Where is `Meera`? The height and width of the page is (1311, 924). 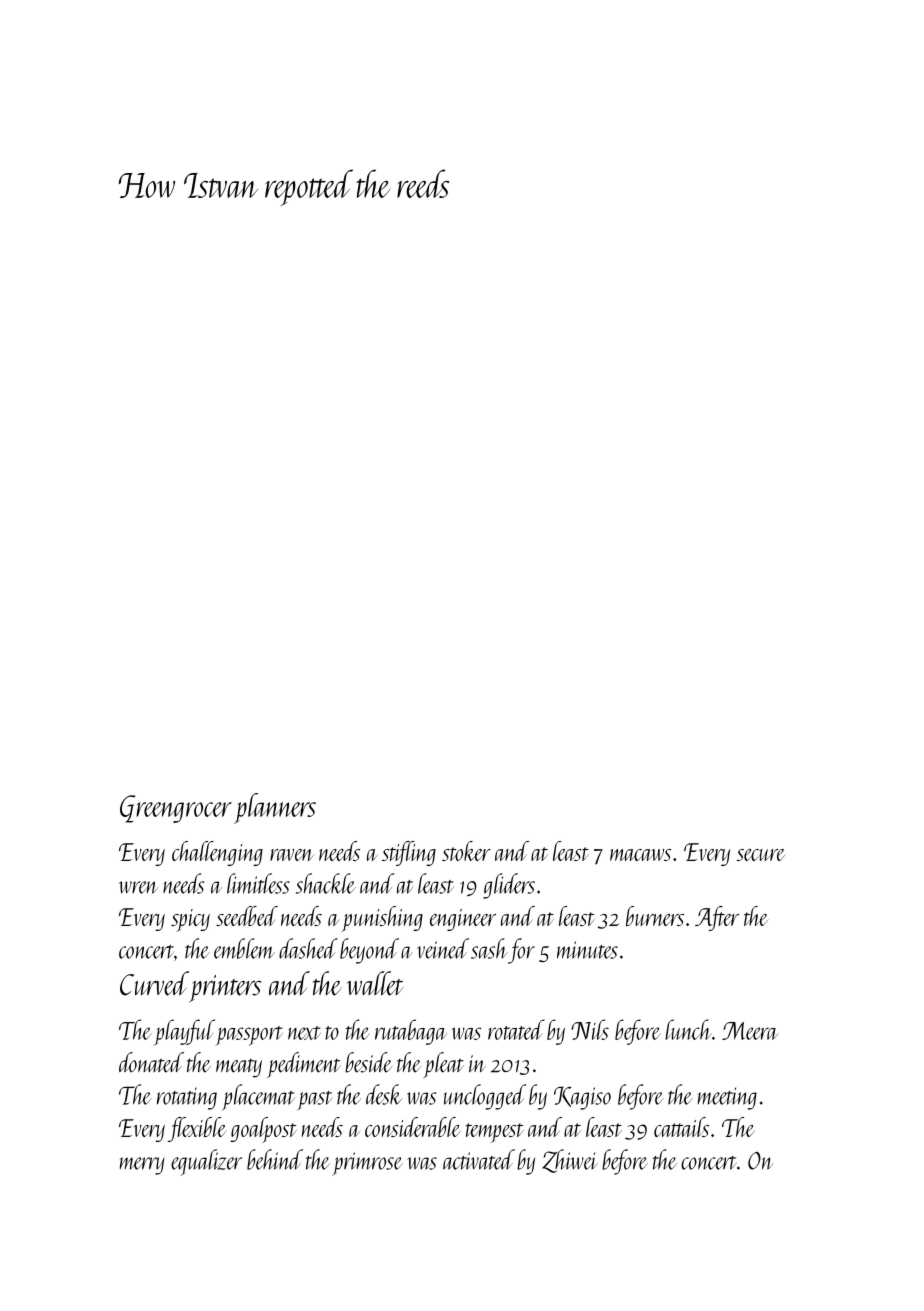 Meera is located at coordinates (750, 1031).
